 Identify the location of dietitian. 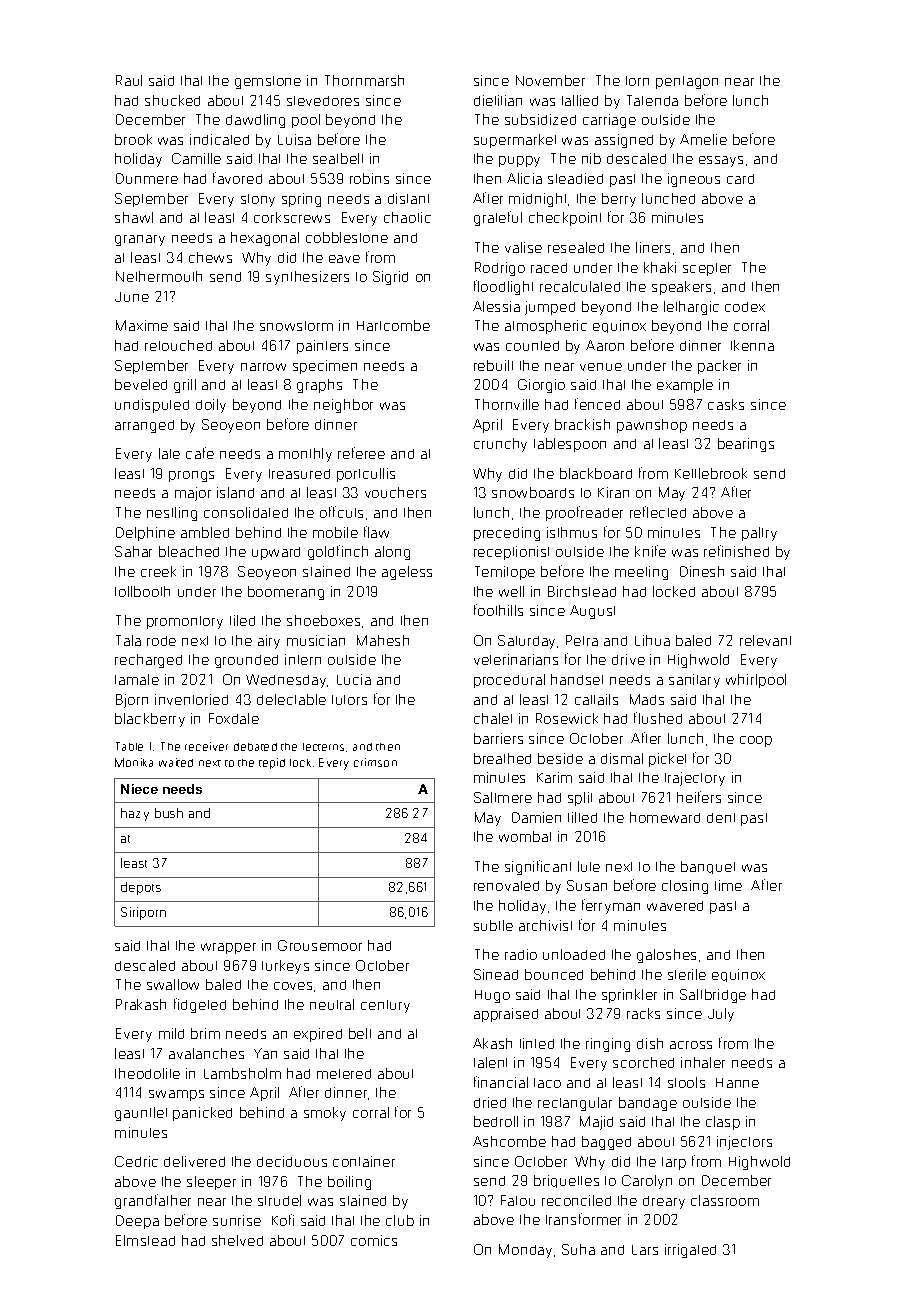
(498, 100).
